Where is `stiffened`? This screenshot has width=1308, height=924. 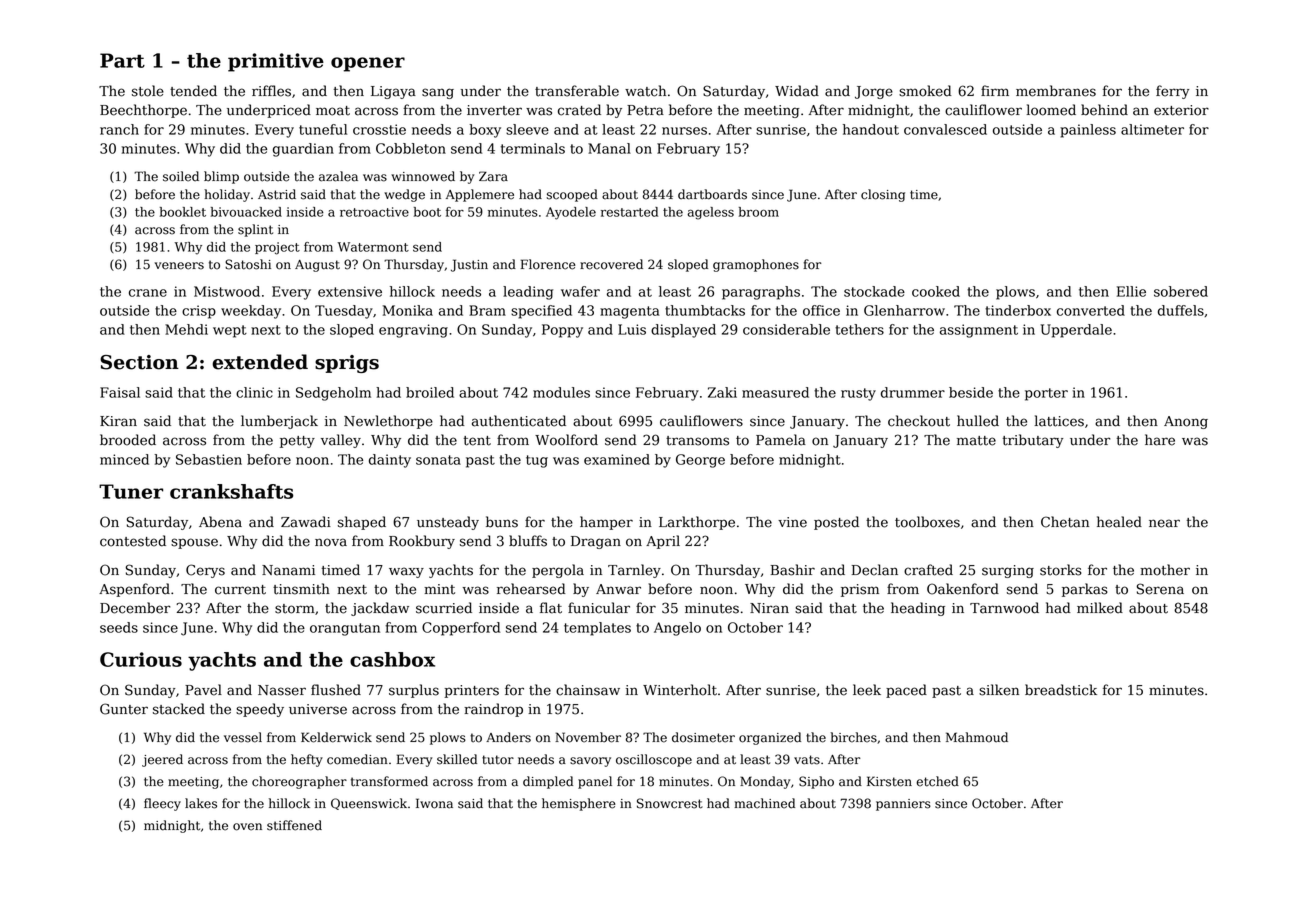 stiffened is located at coordinates (294, 825).
